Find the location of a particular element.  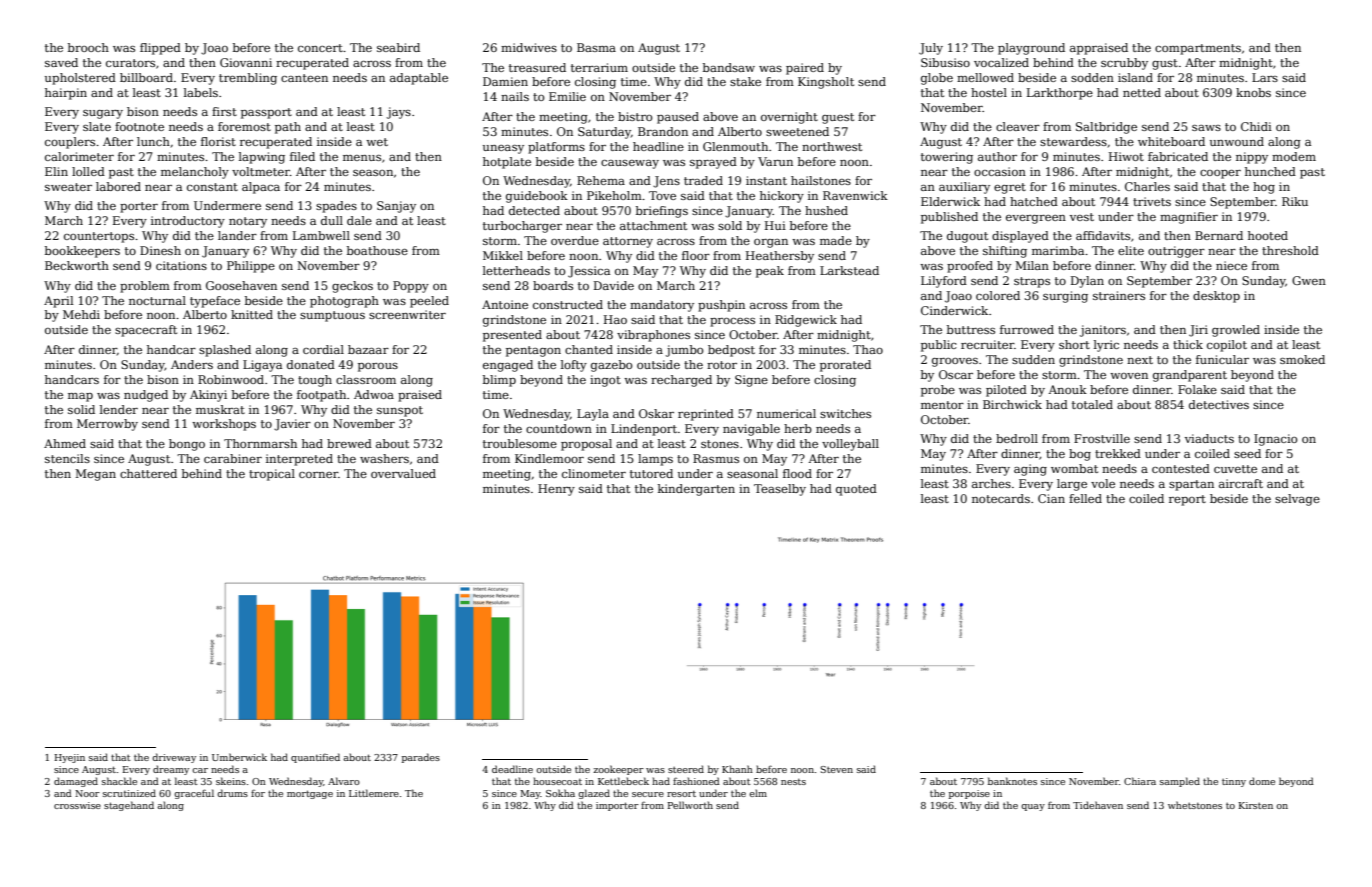

zookeeper is located at coordinates (618, 770).
